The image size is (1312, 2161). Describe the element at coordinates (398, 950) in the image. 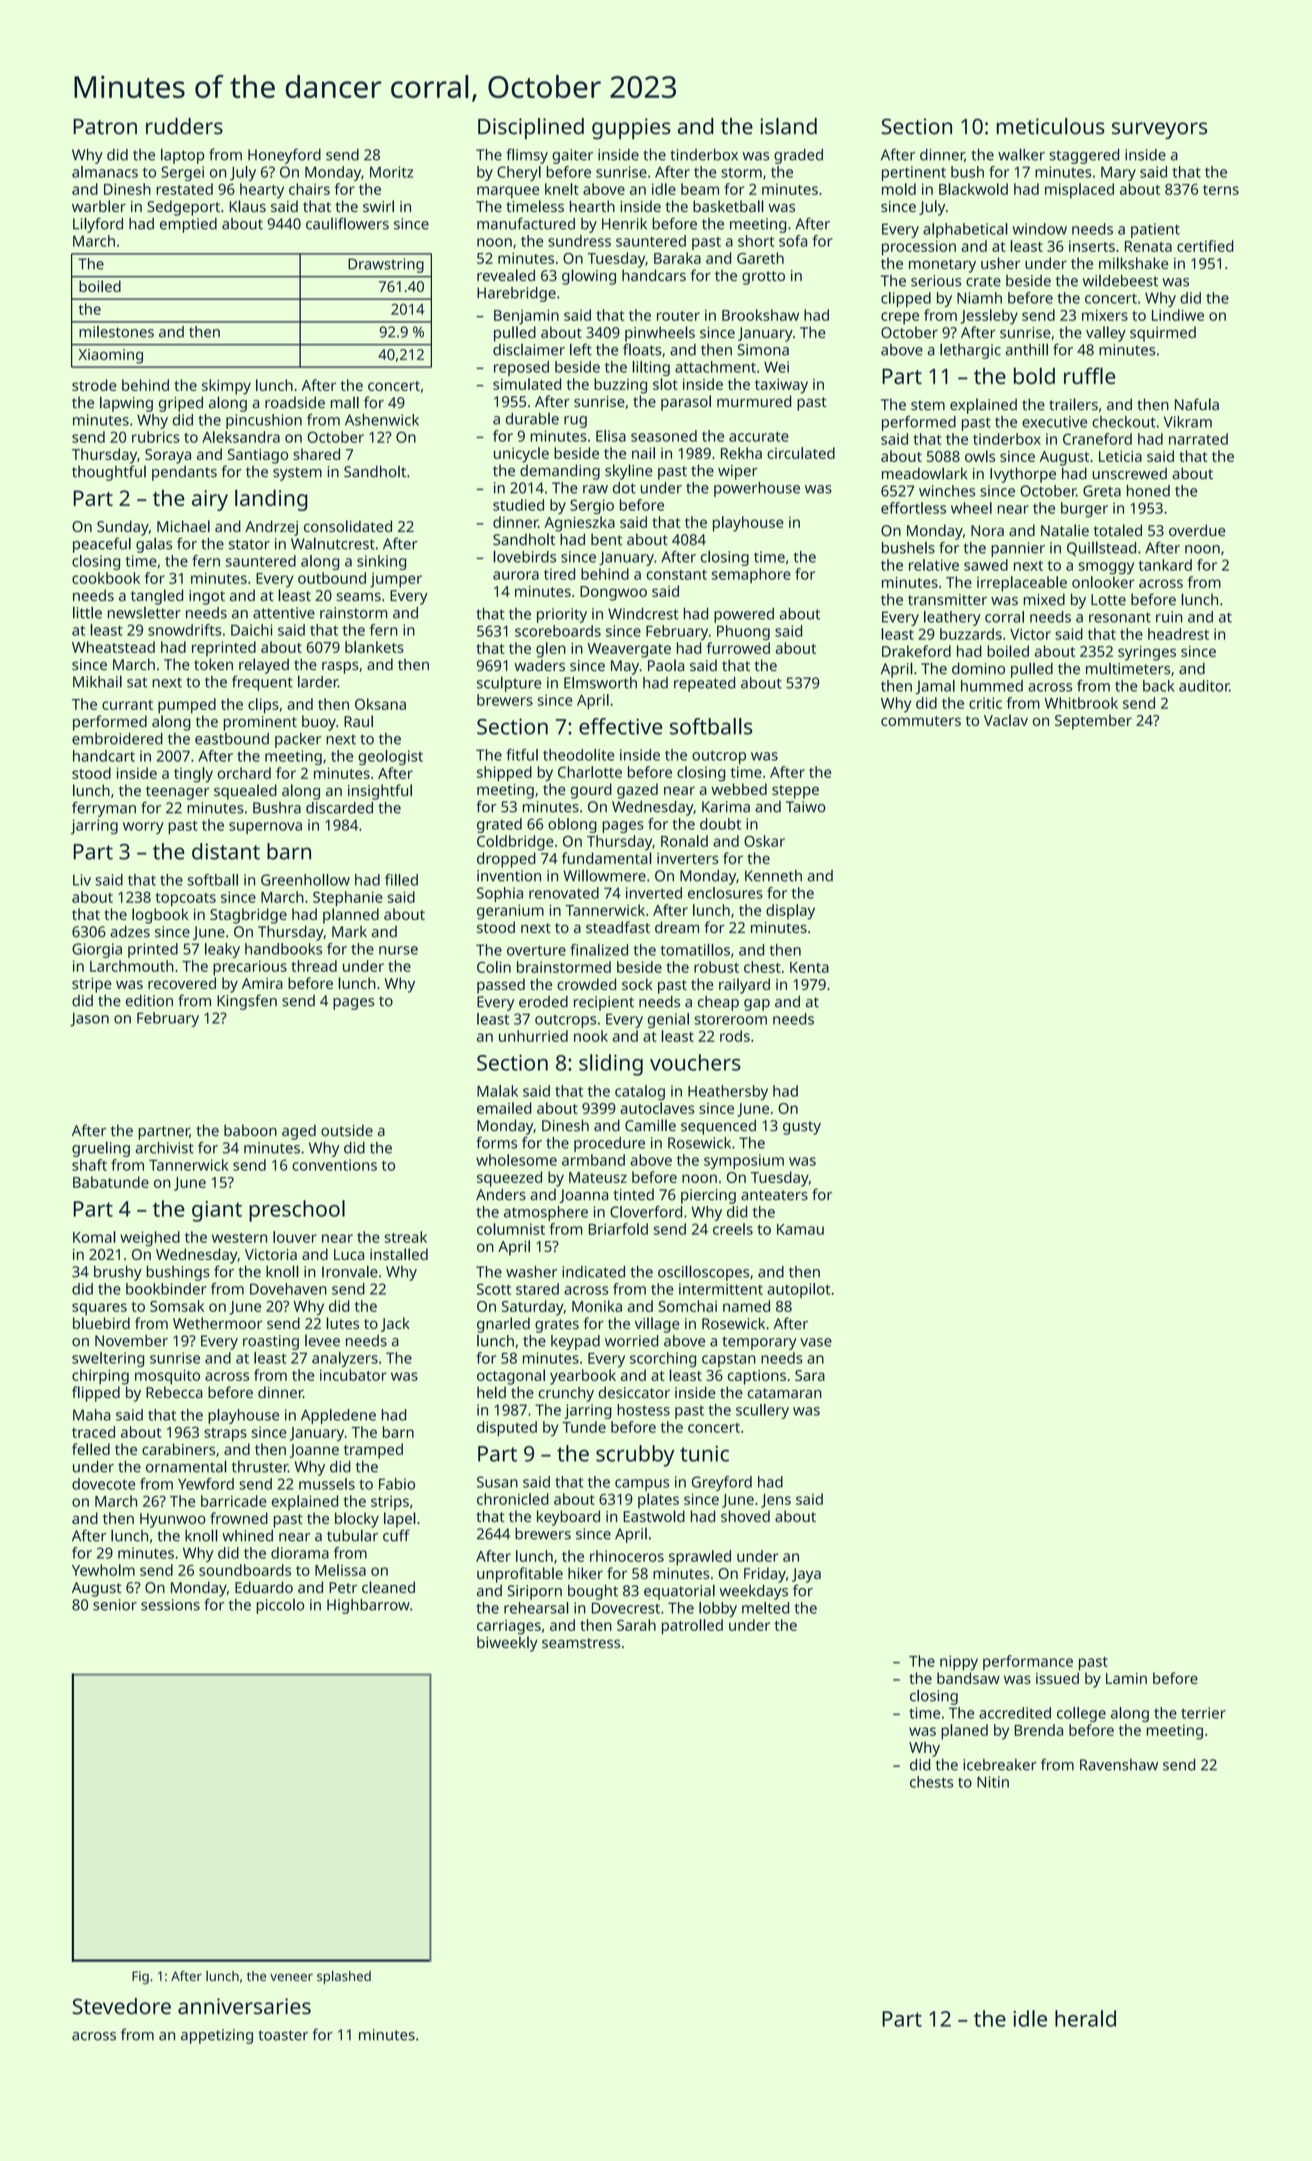

I see `nurse` at that location.
